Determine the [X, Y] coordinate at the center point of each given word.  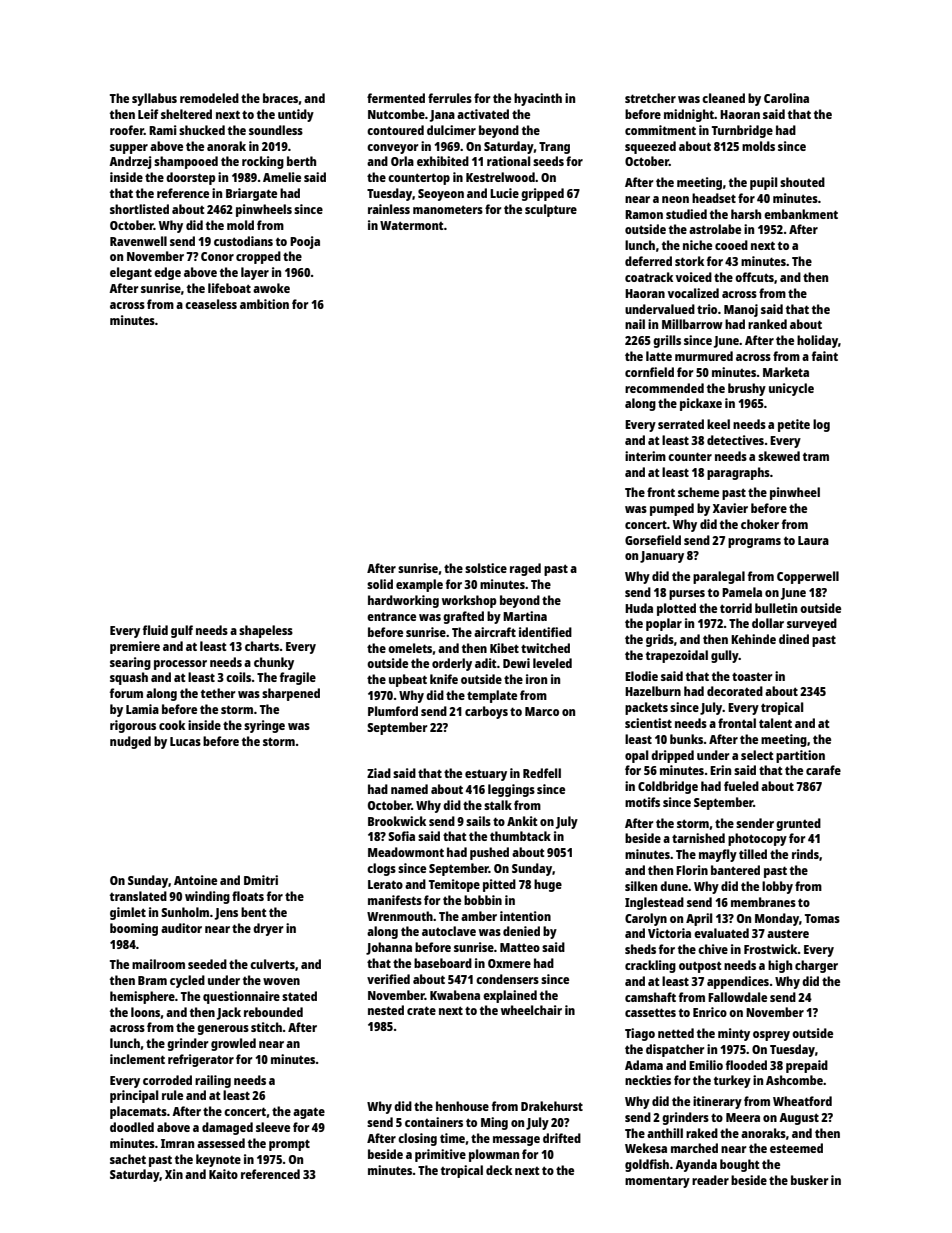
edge [167, 273]
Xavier [730, 508]
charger [816, 966]
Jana [442, 116]
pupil [763, 183]
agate [309, 1113]
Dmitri [261, 880]
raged [525, 569]
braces [280, 98]
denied [521, 931]
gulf [182, 631]
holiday [817, 341]
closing [417, 1139]
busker [810, 1180]
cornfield [649, 372]
